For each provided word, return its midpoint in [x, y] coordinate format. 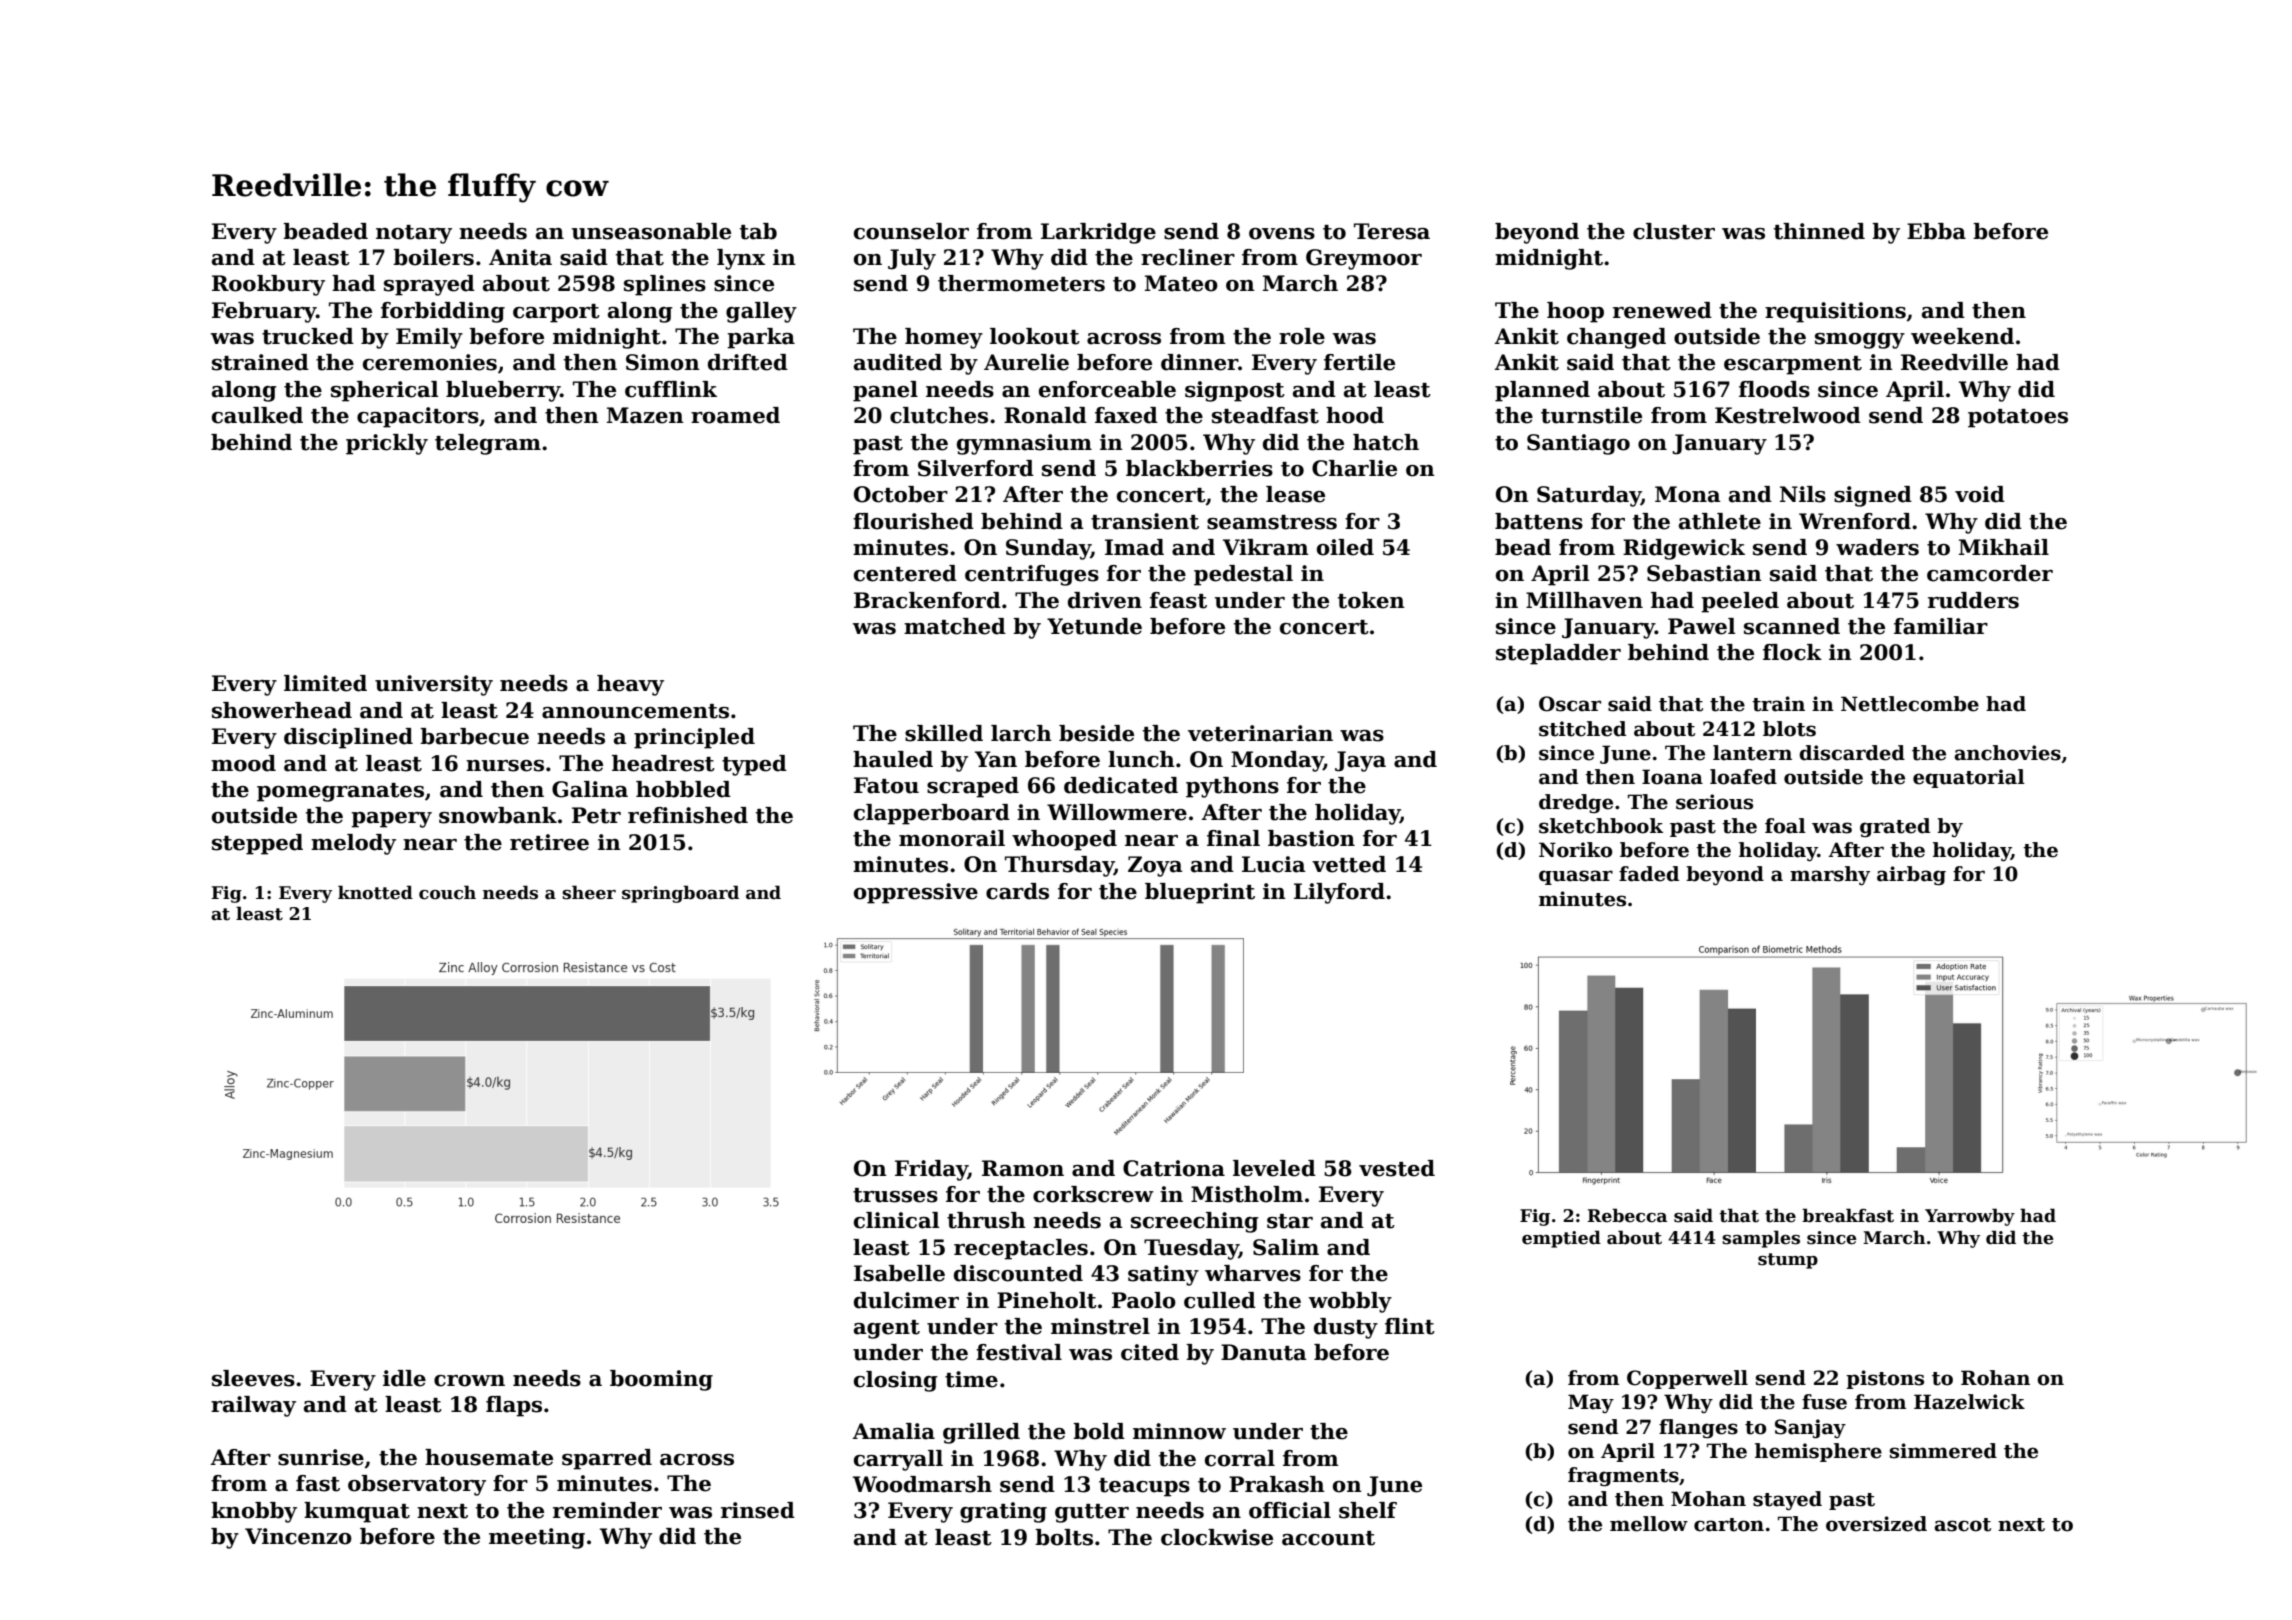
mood [243, 763]
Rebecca [1627, 1215]
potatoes [2018, 418]
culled [1220, 1300]
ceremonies [430, 362]
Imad [1134, 547]
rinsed [758, 1510]
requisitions [1835, 312]
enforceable [1107, 389]
